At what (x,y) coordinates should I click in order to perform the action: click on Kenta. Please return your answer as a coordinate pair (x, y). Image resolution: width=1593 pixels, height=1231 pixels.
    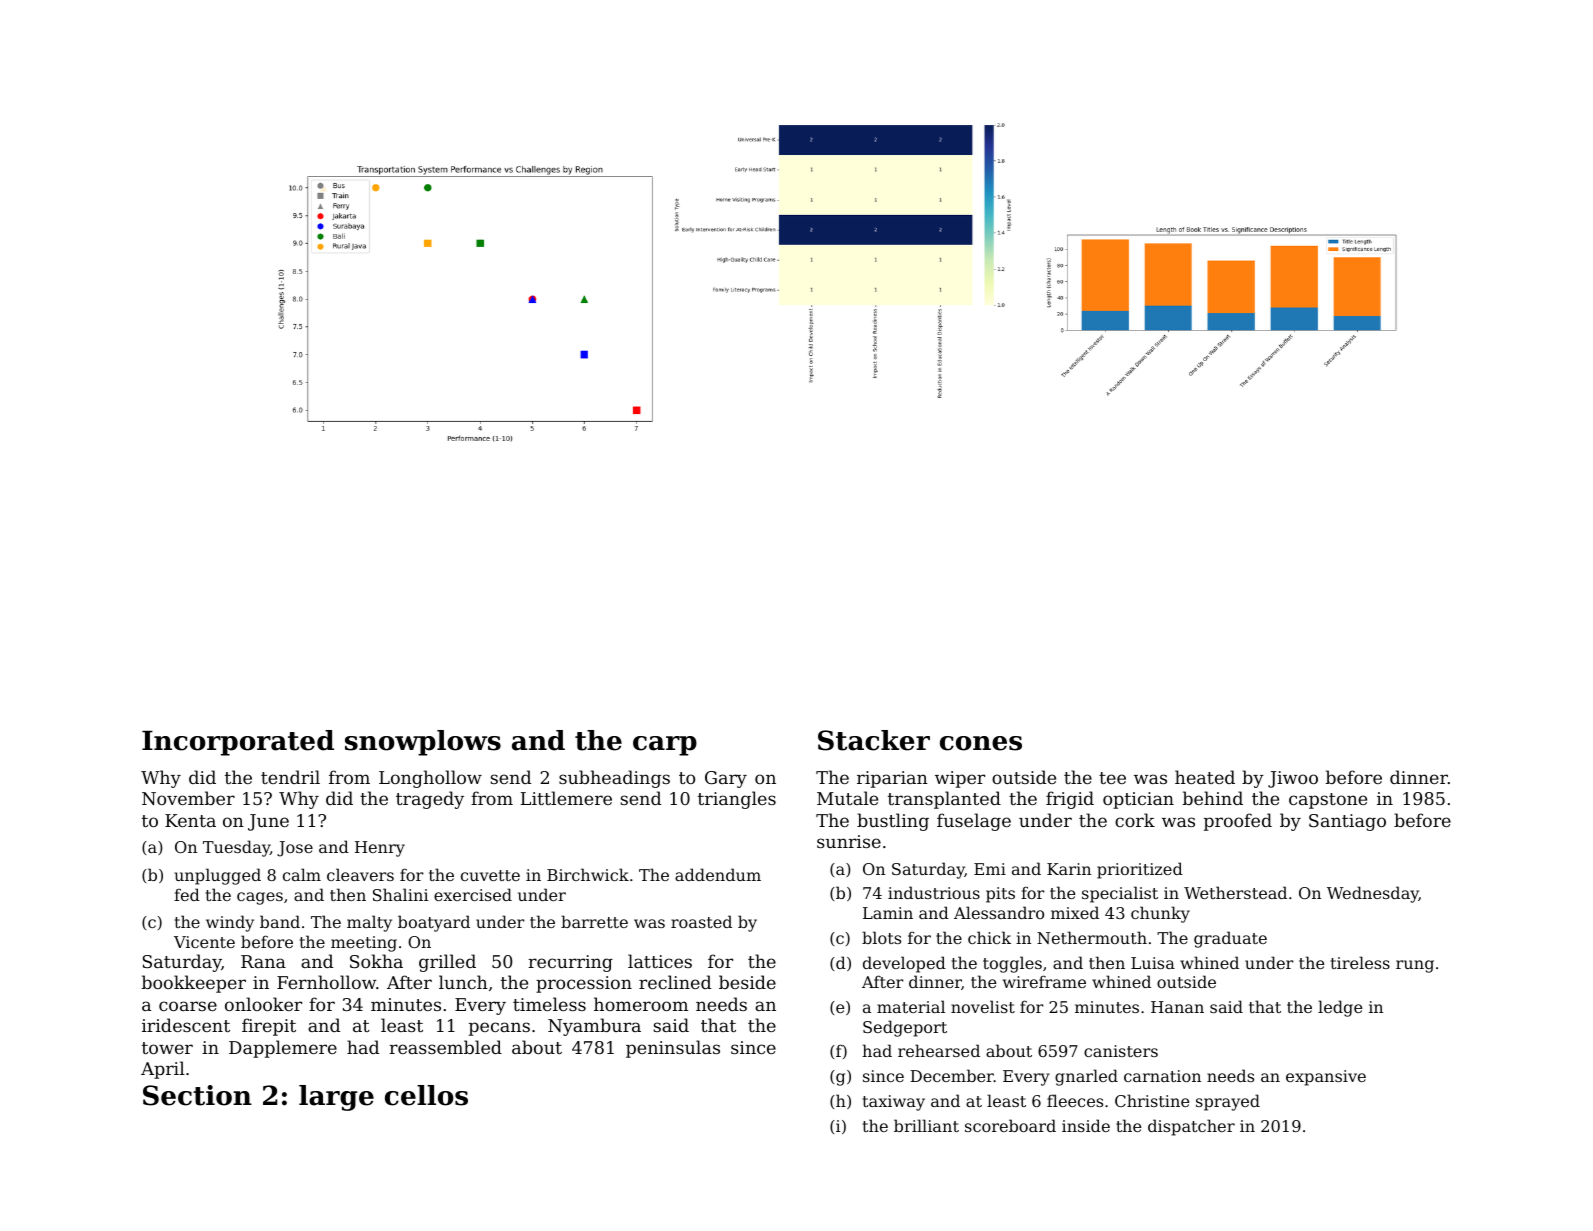
    Looking at the image, I should click on (190, 820).
